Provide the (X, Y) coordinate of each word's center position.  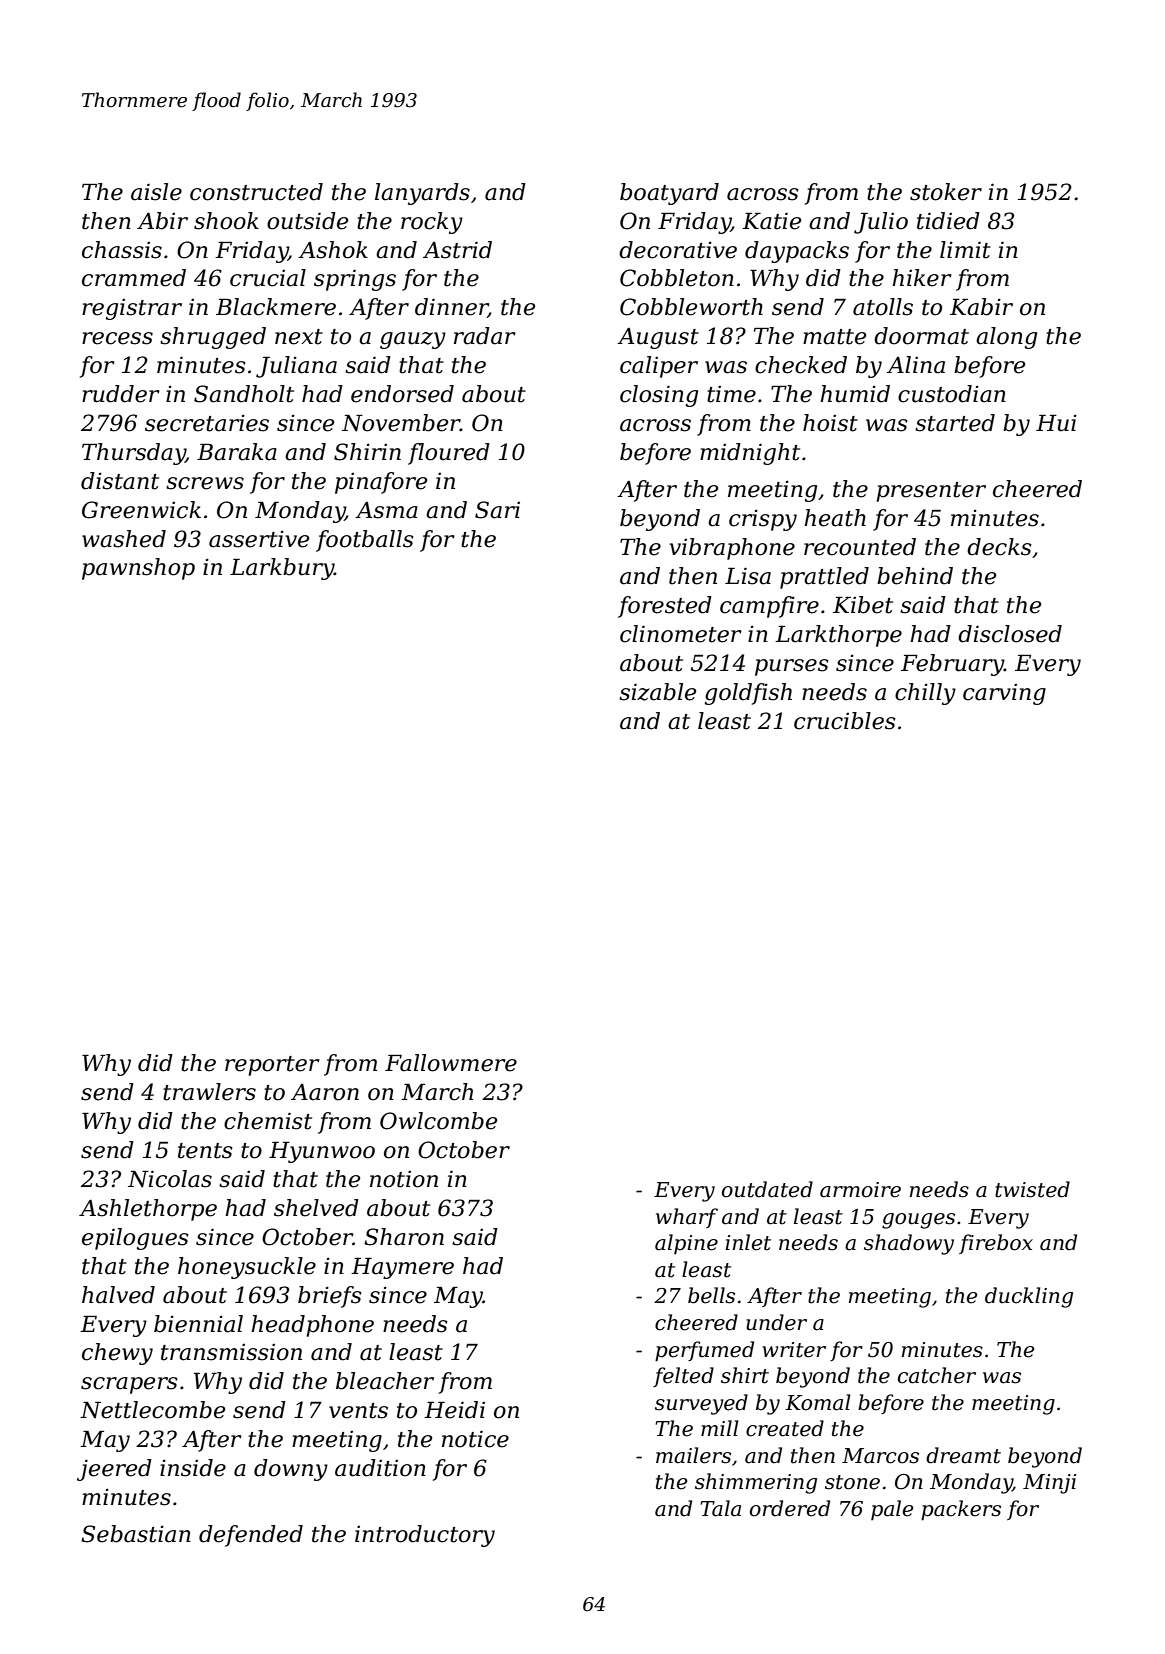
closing (659, 396)
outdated (767, 1189)
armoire (860, 1190)
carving (1004, 694)
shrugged (213, 338)
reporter (272, 1066)
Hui (1056, 423)
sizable (657, 692)
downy (291, 1470)
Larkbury (282, 569)
